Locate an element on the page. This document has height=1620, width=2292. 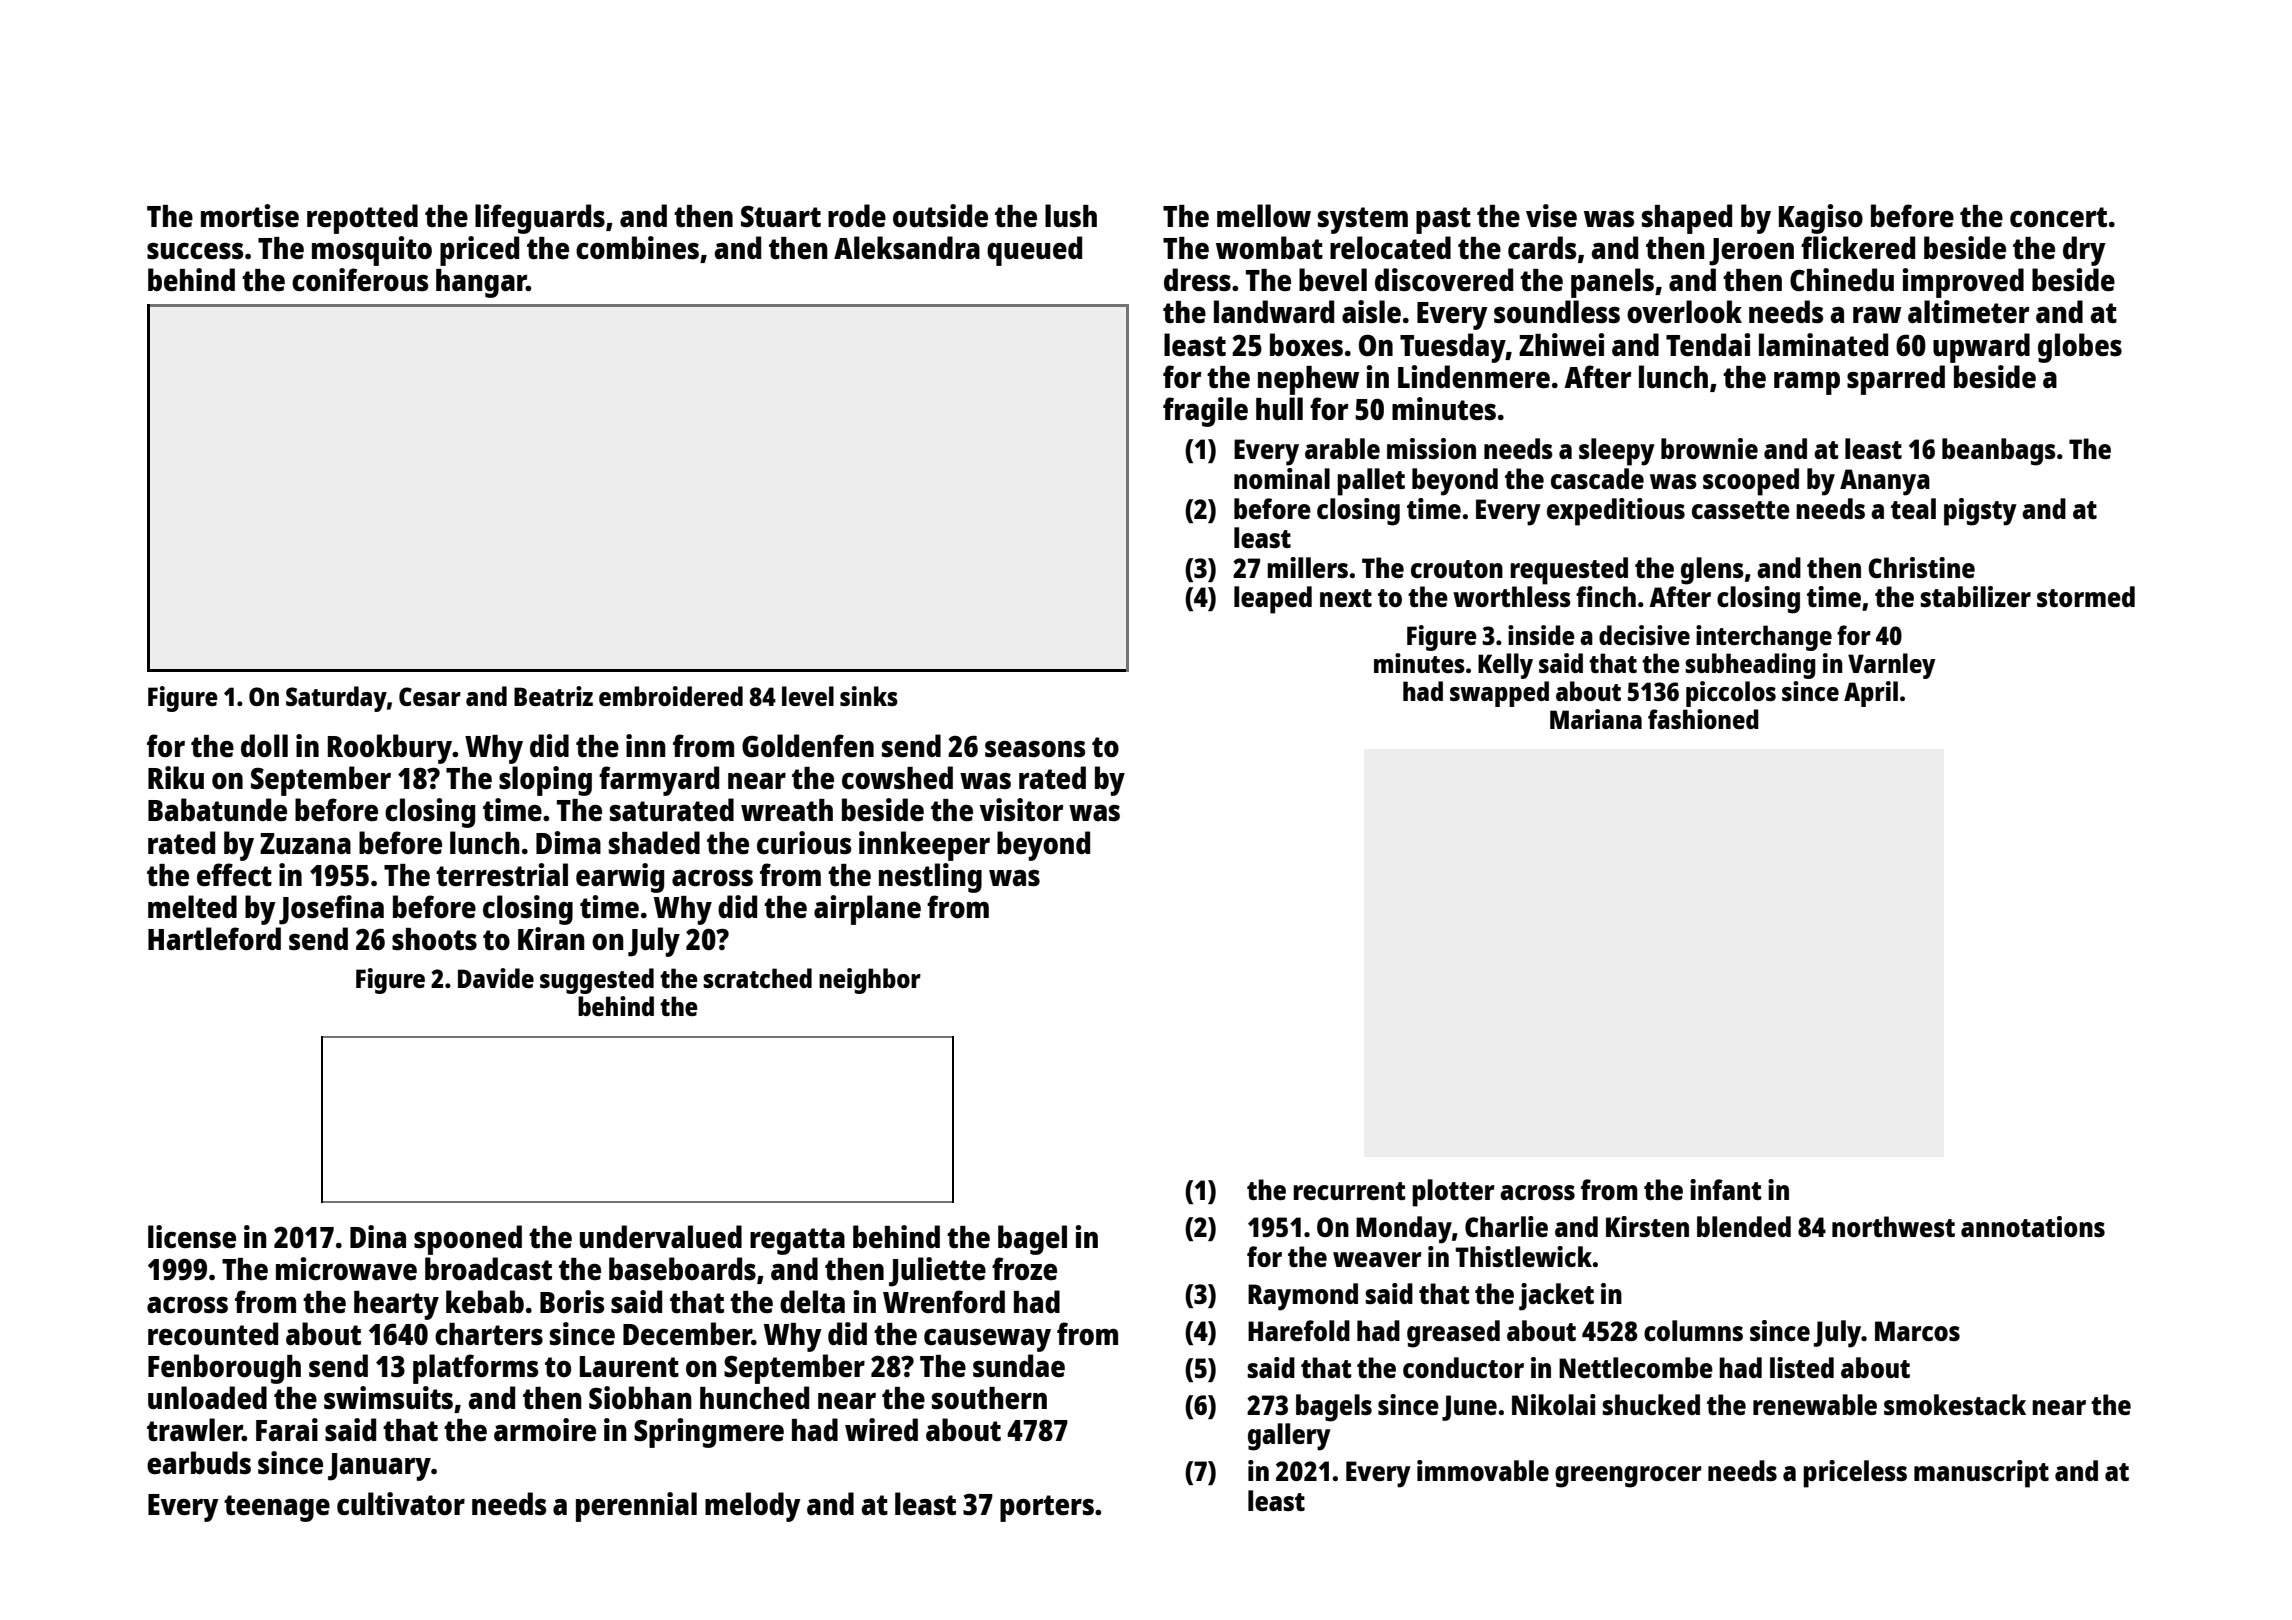
April is located at coordinates (1871, 694).
